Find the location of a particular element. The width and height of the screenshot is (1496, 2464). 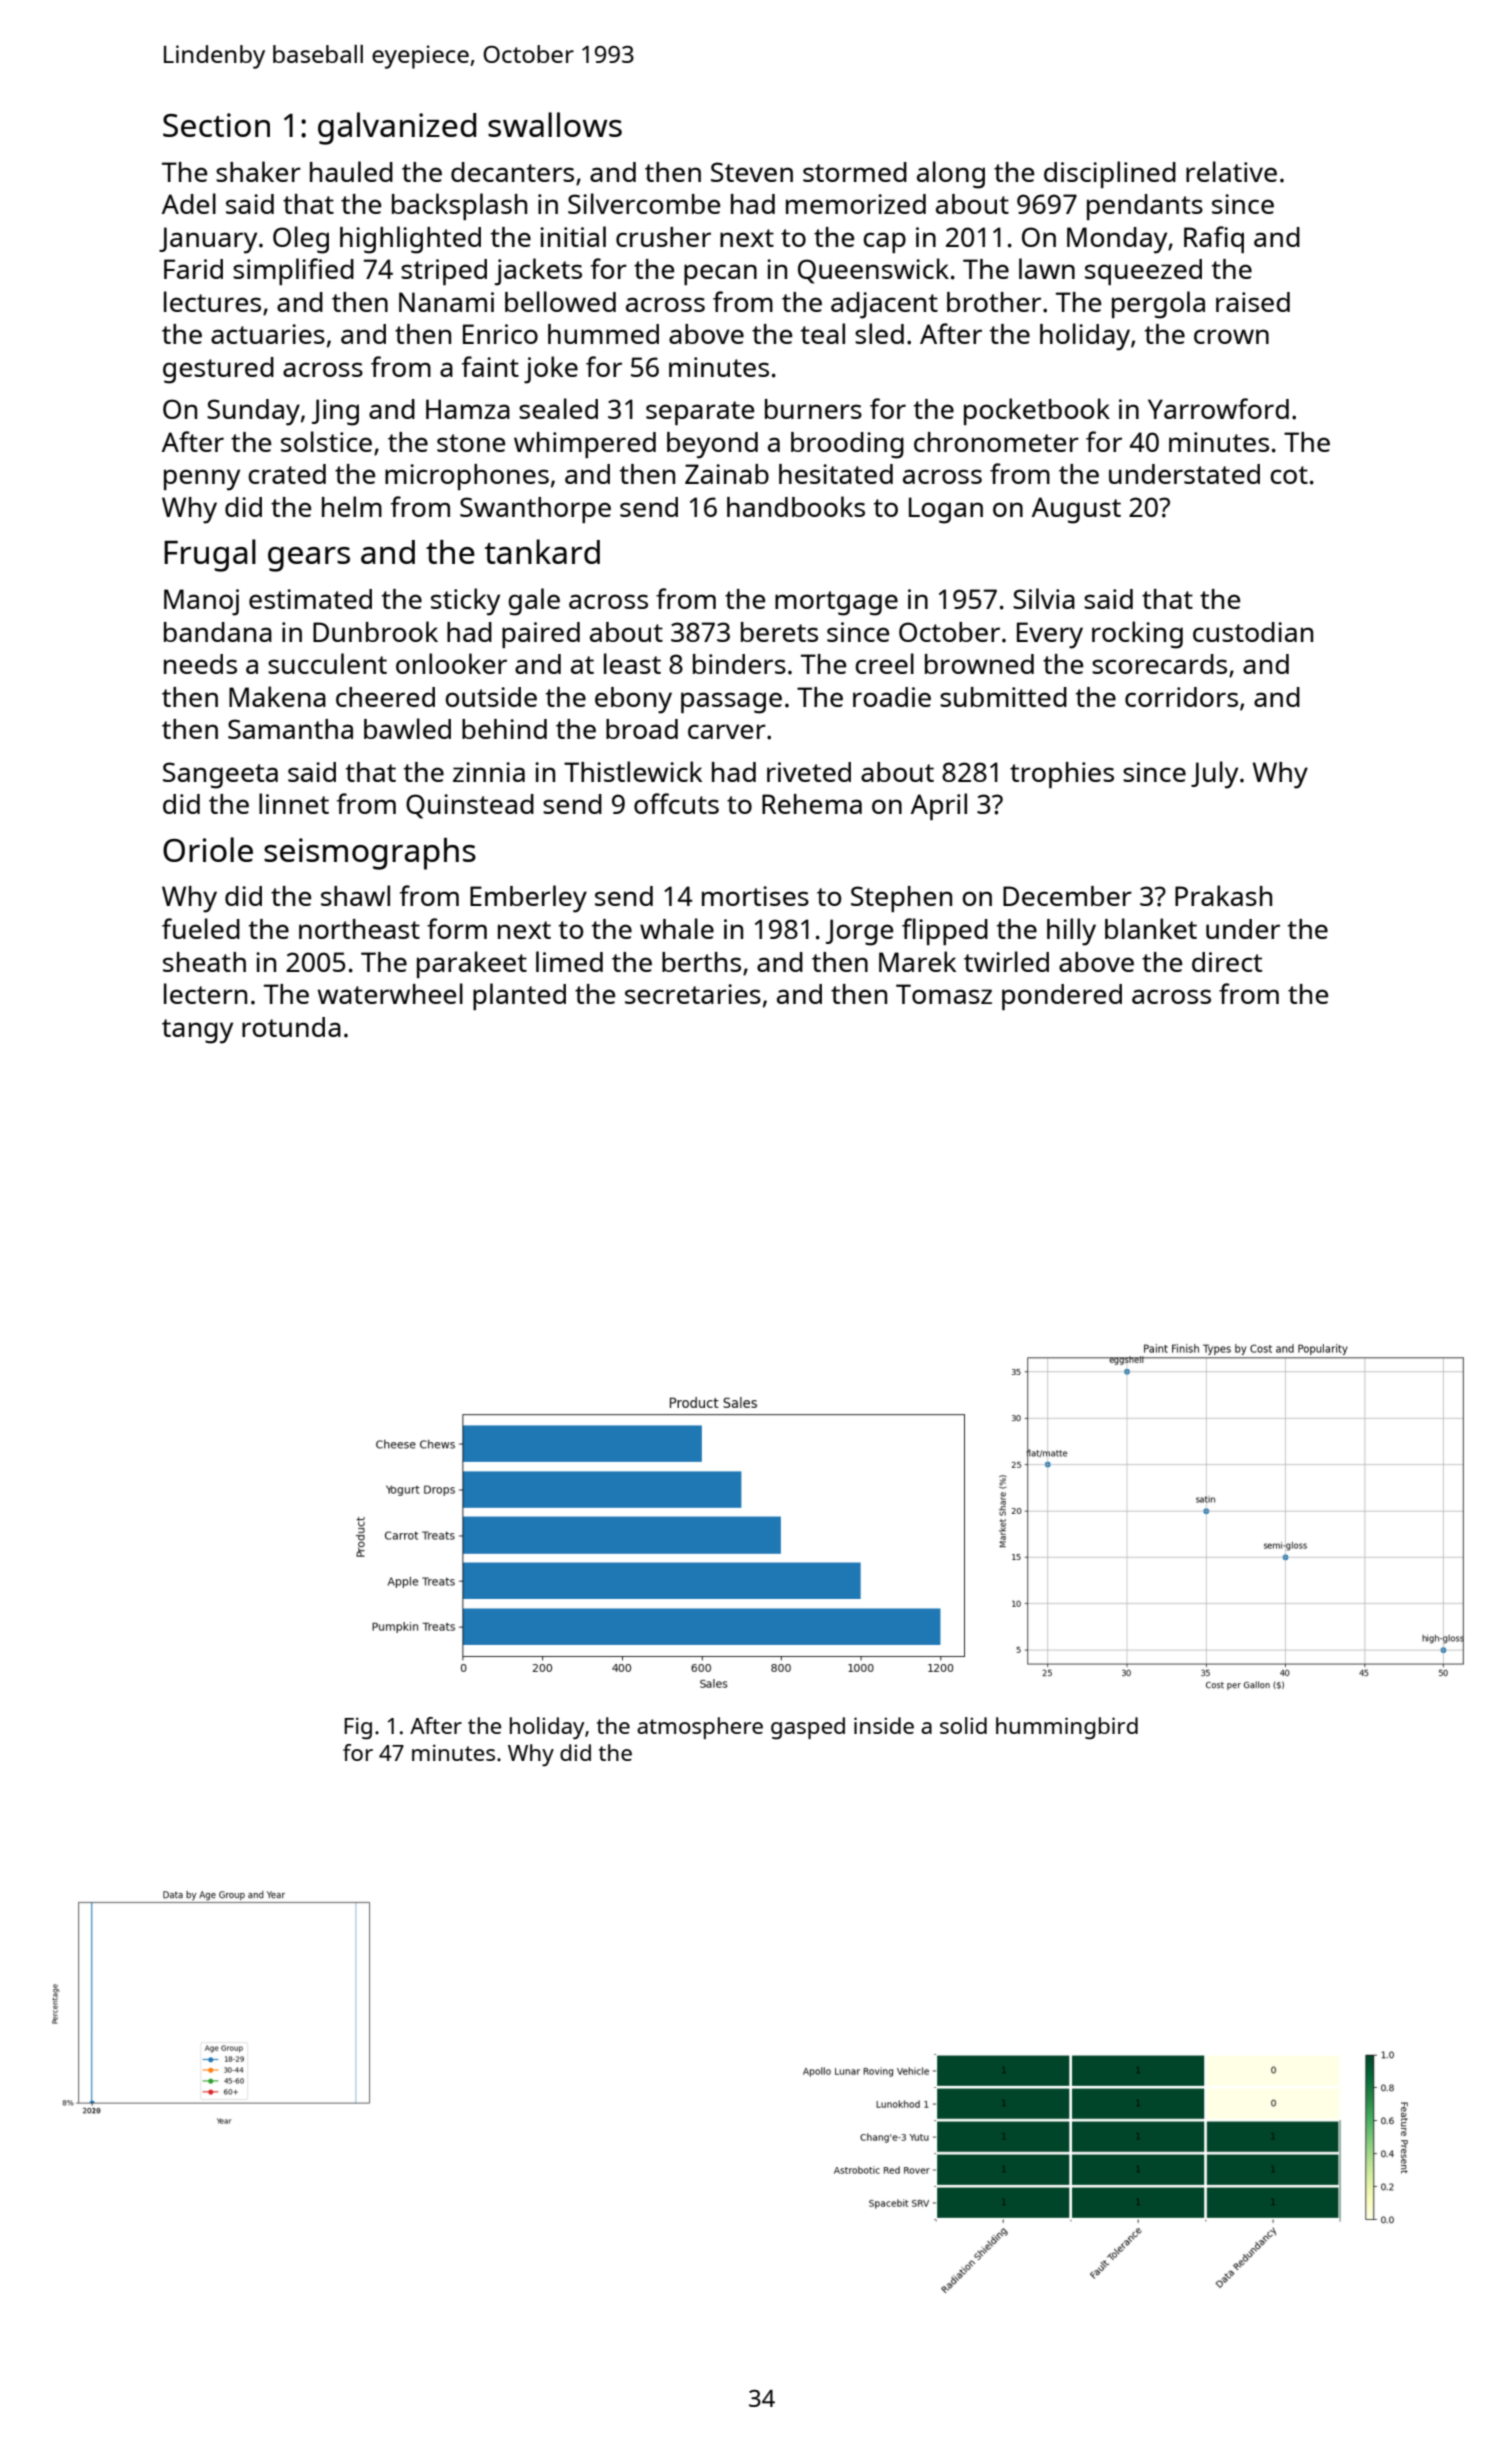

Yarrowford is located at coordinates (1218, 408).
